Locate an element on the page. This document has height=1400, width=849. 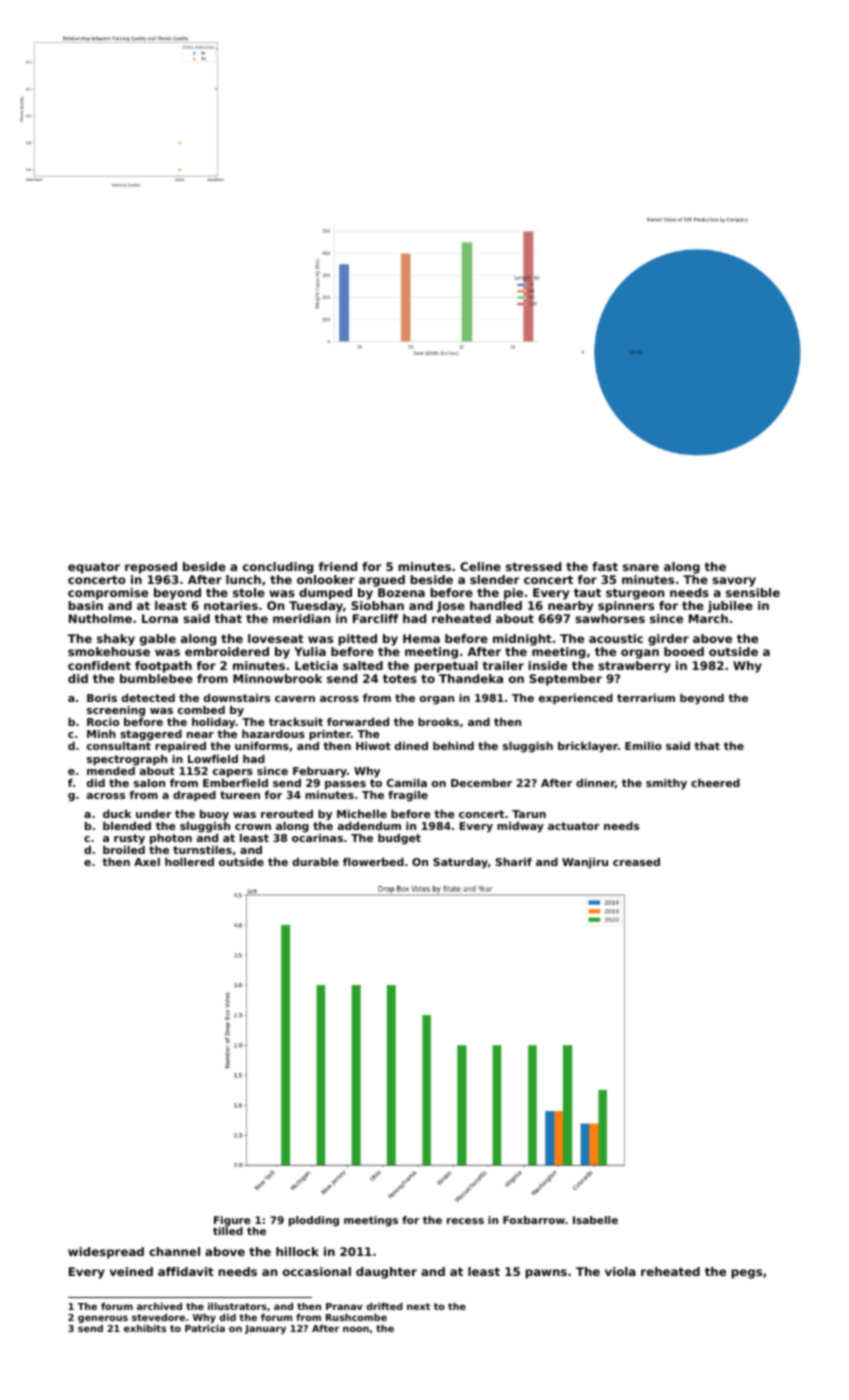
notaries is located at coordinates (231, 605).
